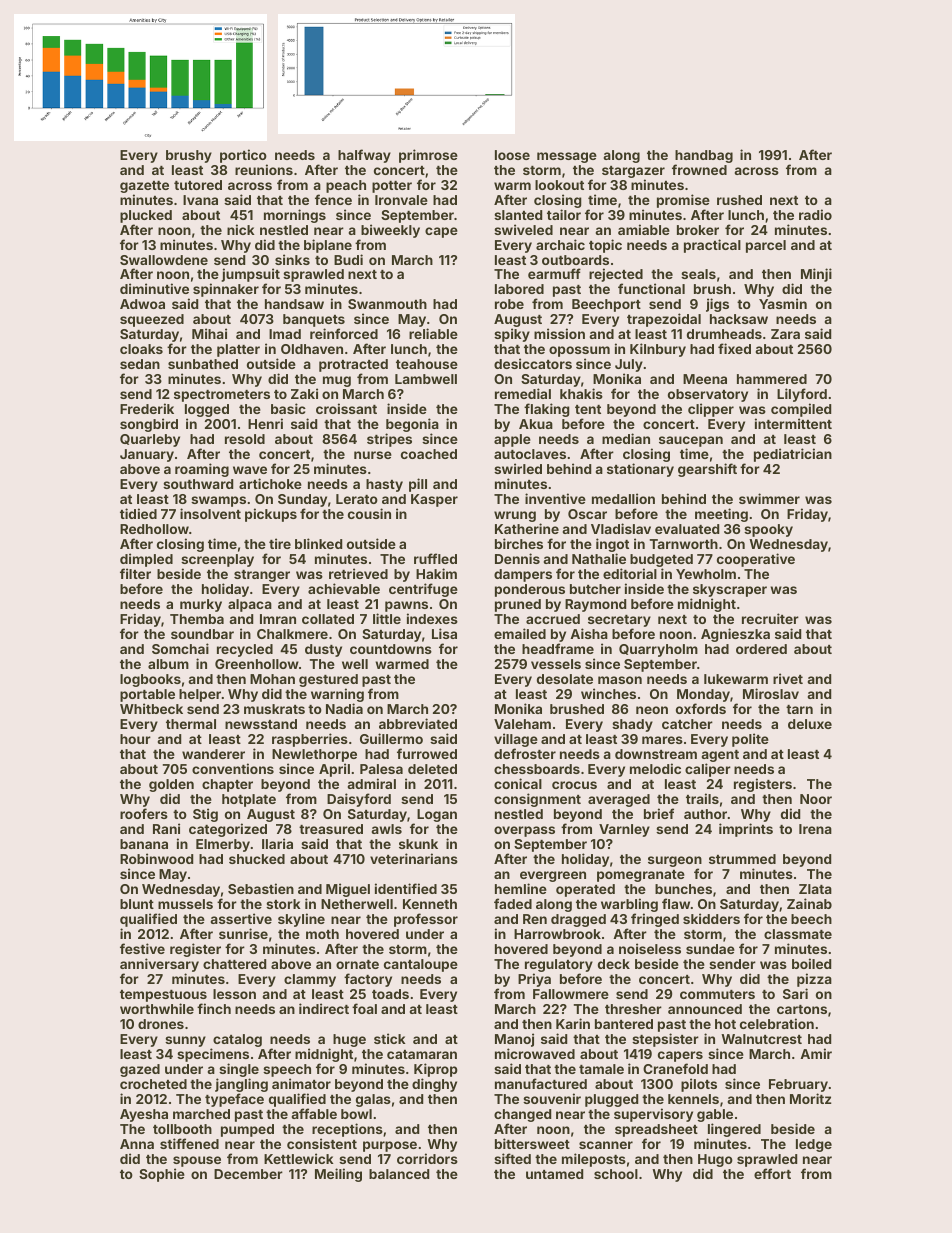  Describe the element at coordinates (418, 844) in the image. I see `skunk` at that location.
